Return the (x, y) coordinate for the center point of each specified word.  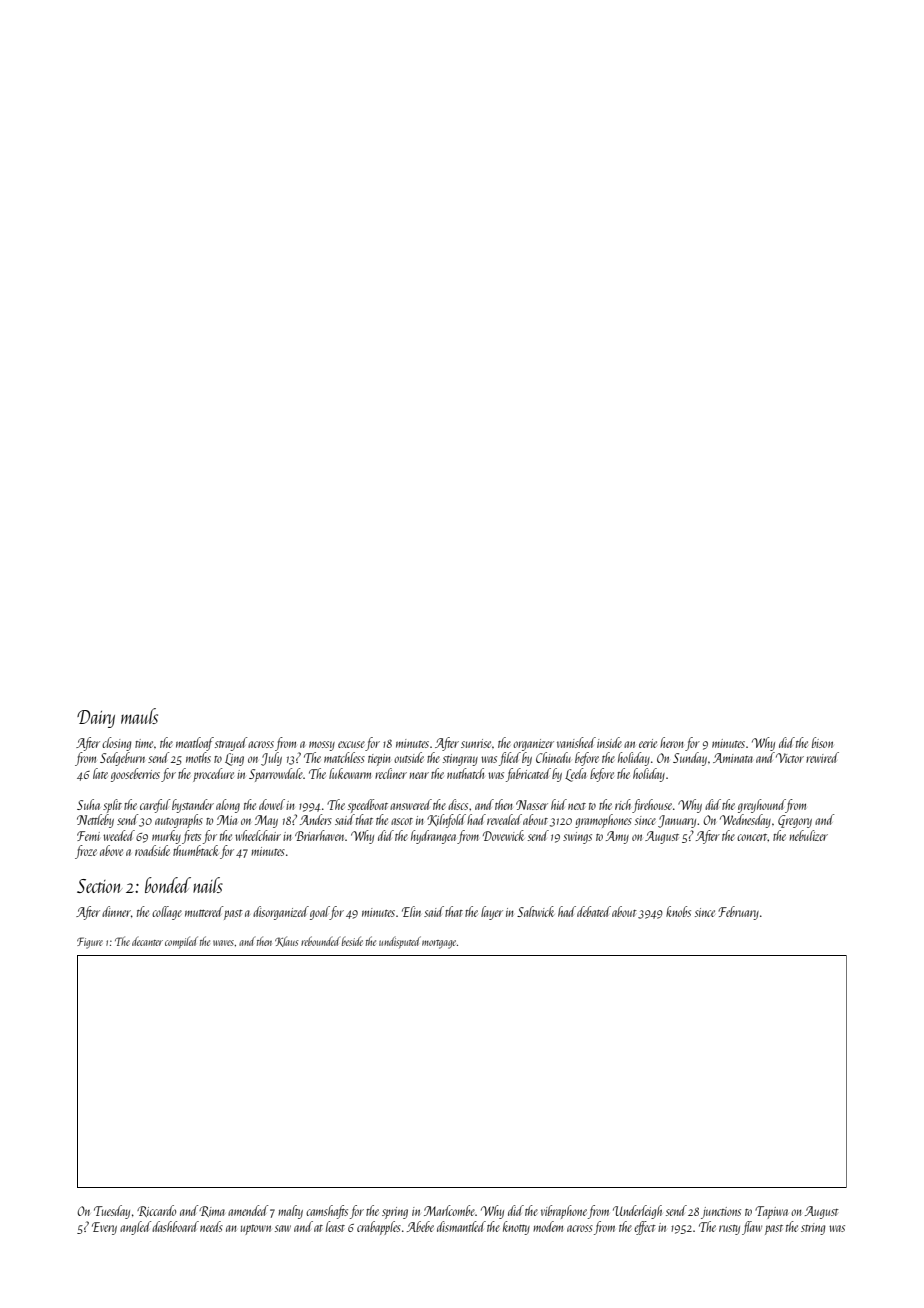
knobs (678, 911)
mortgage (439, 944)
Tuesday (112, 1212)
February (738, 913)
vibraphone (564, 1212)
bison (822, 742)
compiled (181, 942)
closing (116, 744)
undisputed (400, 942)
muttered (204, 911)
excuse (351, 744)
